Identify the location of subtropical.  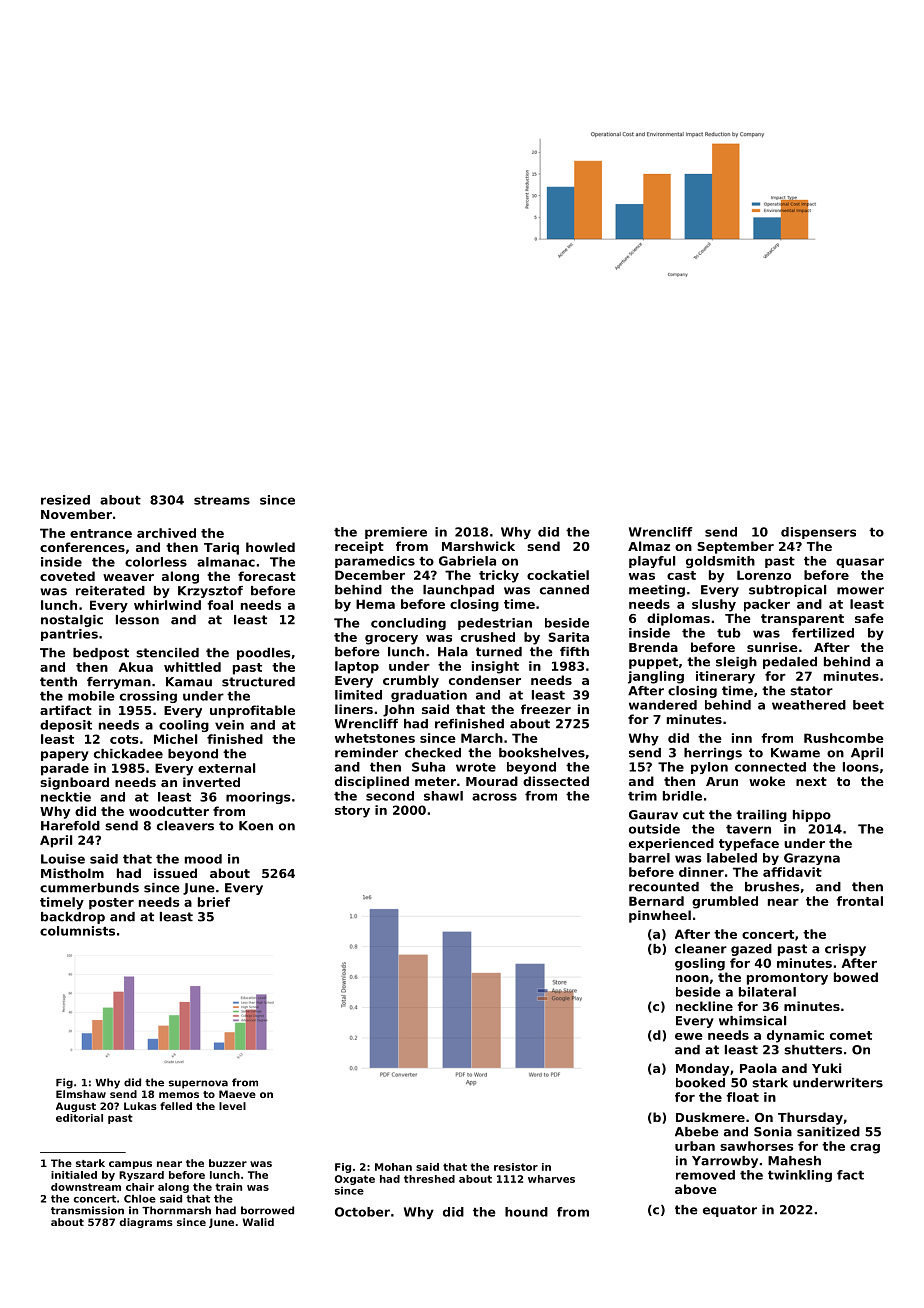
(787, 591).
